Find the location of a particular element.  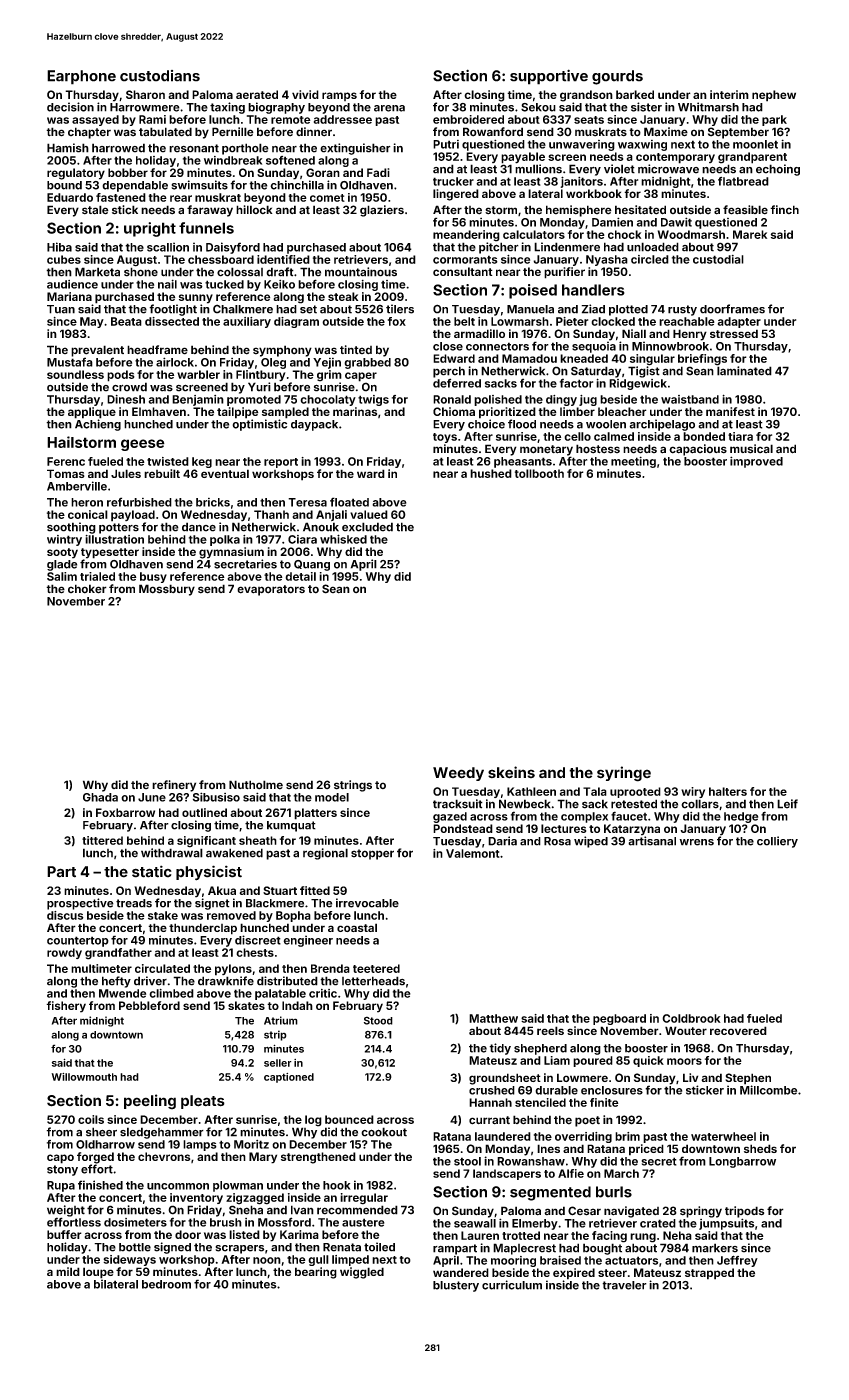

tiara is located at coordinates (740, 436).
